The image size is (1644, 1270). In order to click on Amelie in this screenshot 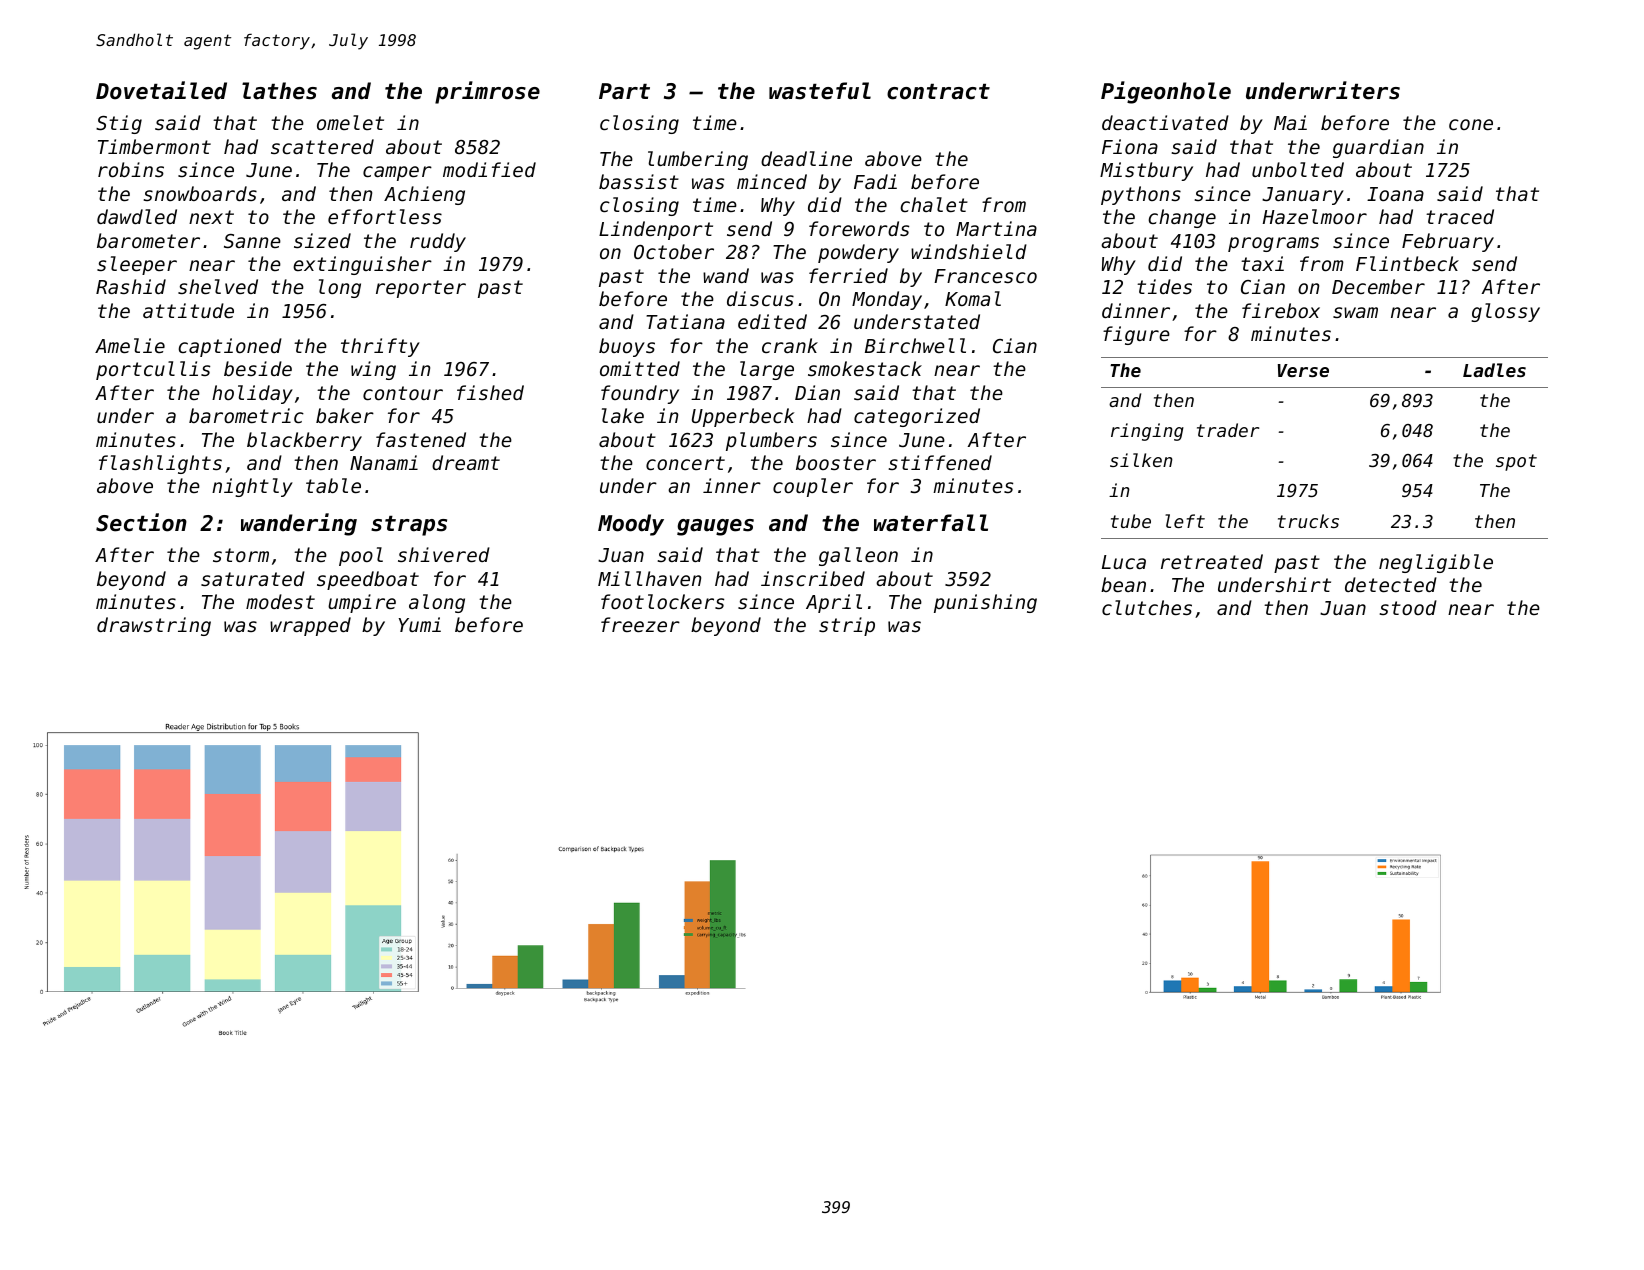, I will do `click(130, 345)`.
